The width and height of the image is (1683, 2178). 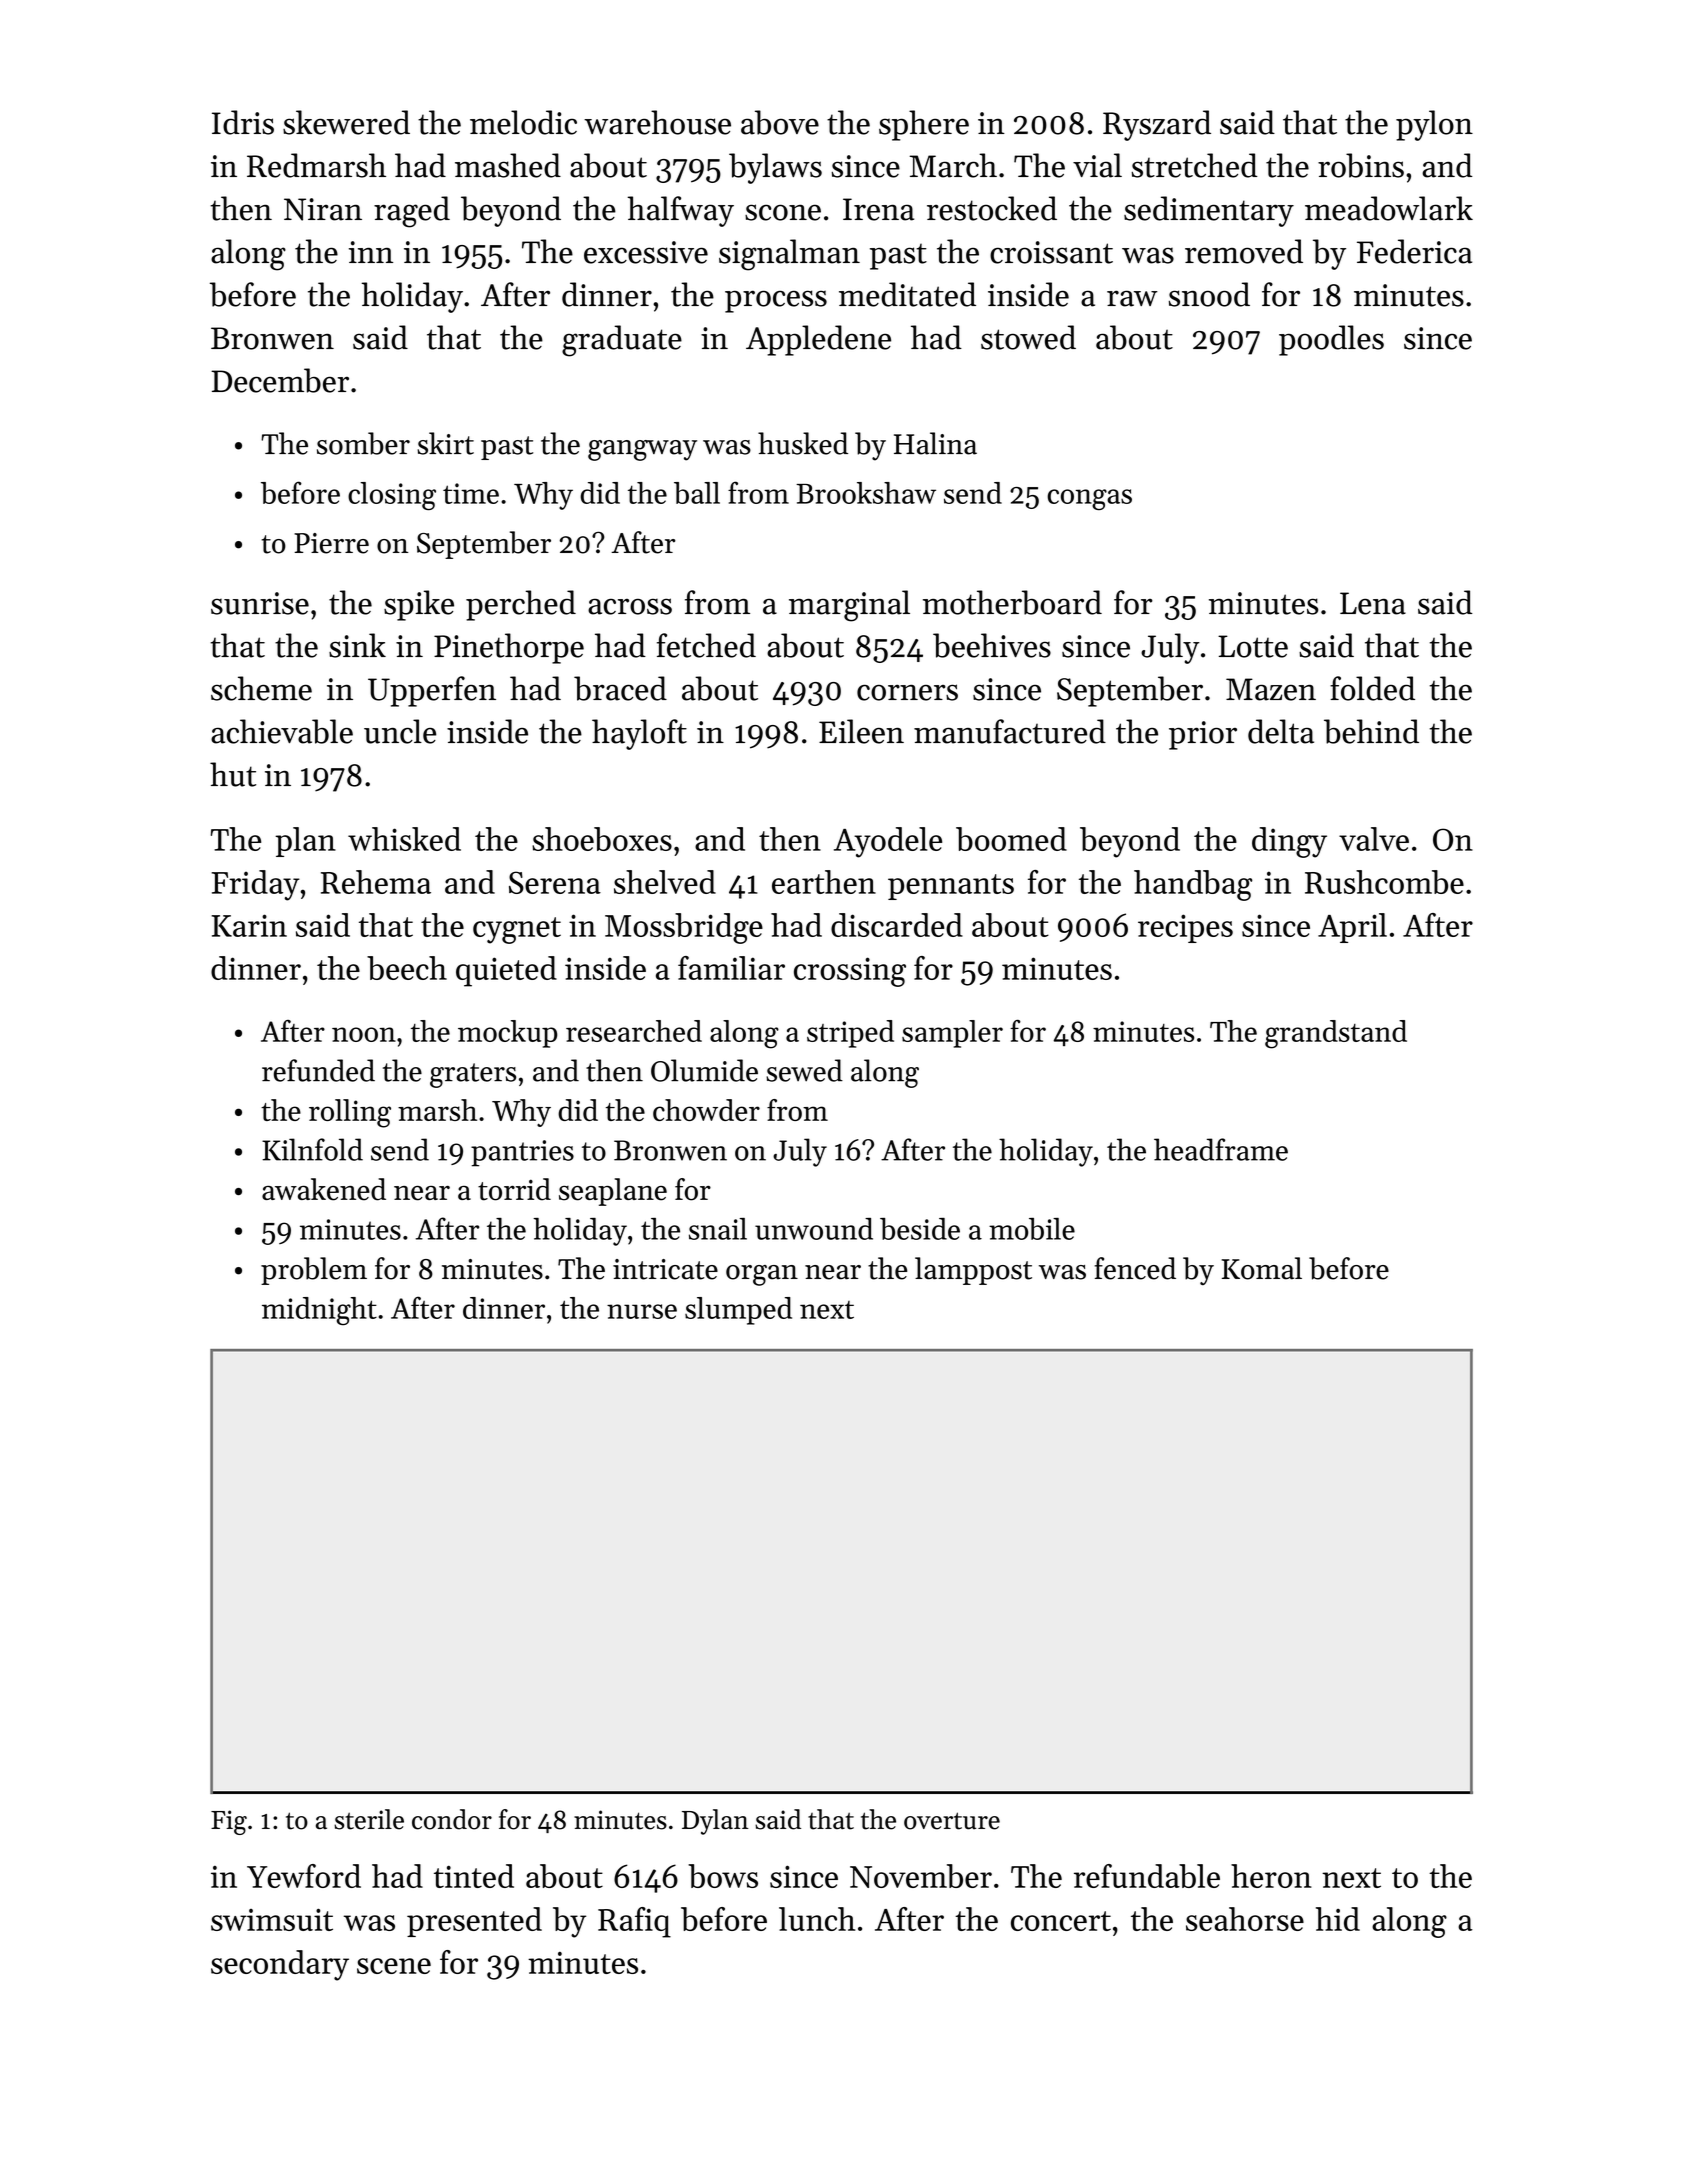 What do you see at coordinates (817, 1919) in the image?
I see `lunch` at bounding box center [817, 1919].
